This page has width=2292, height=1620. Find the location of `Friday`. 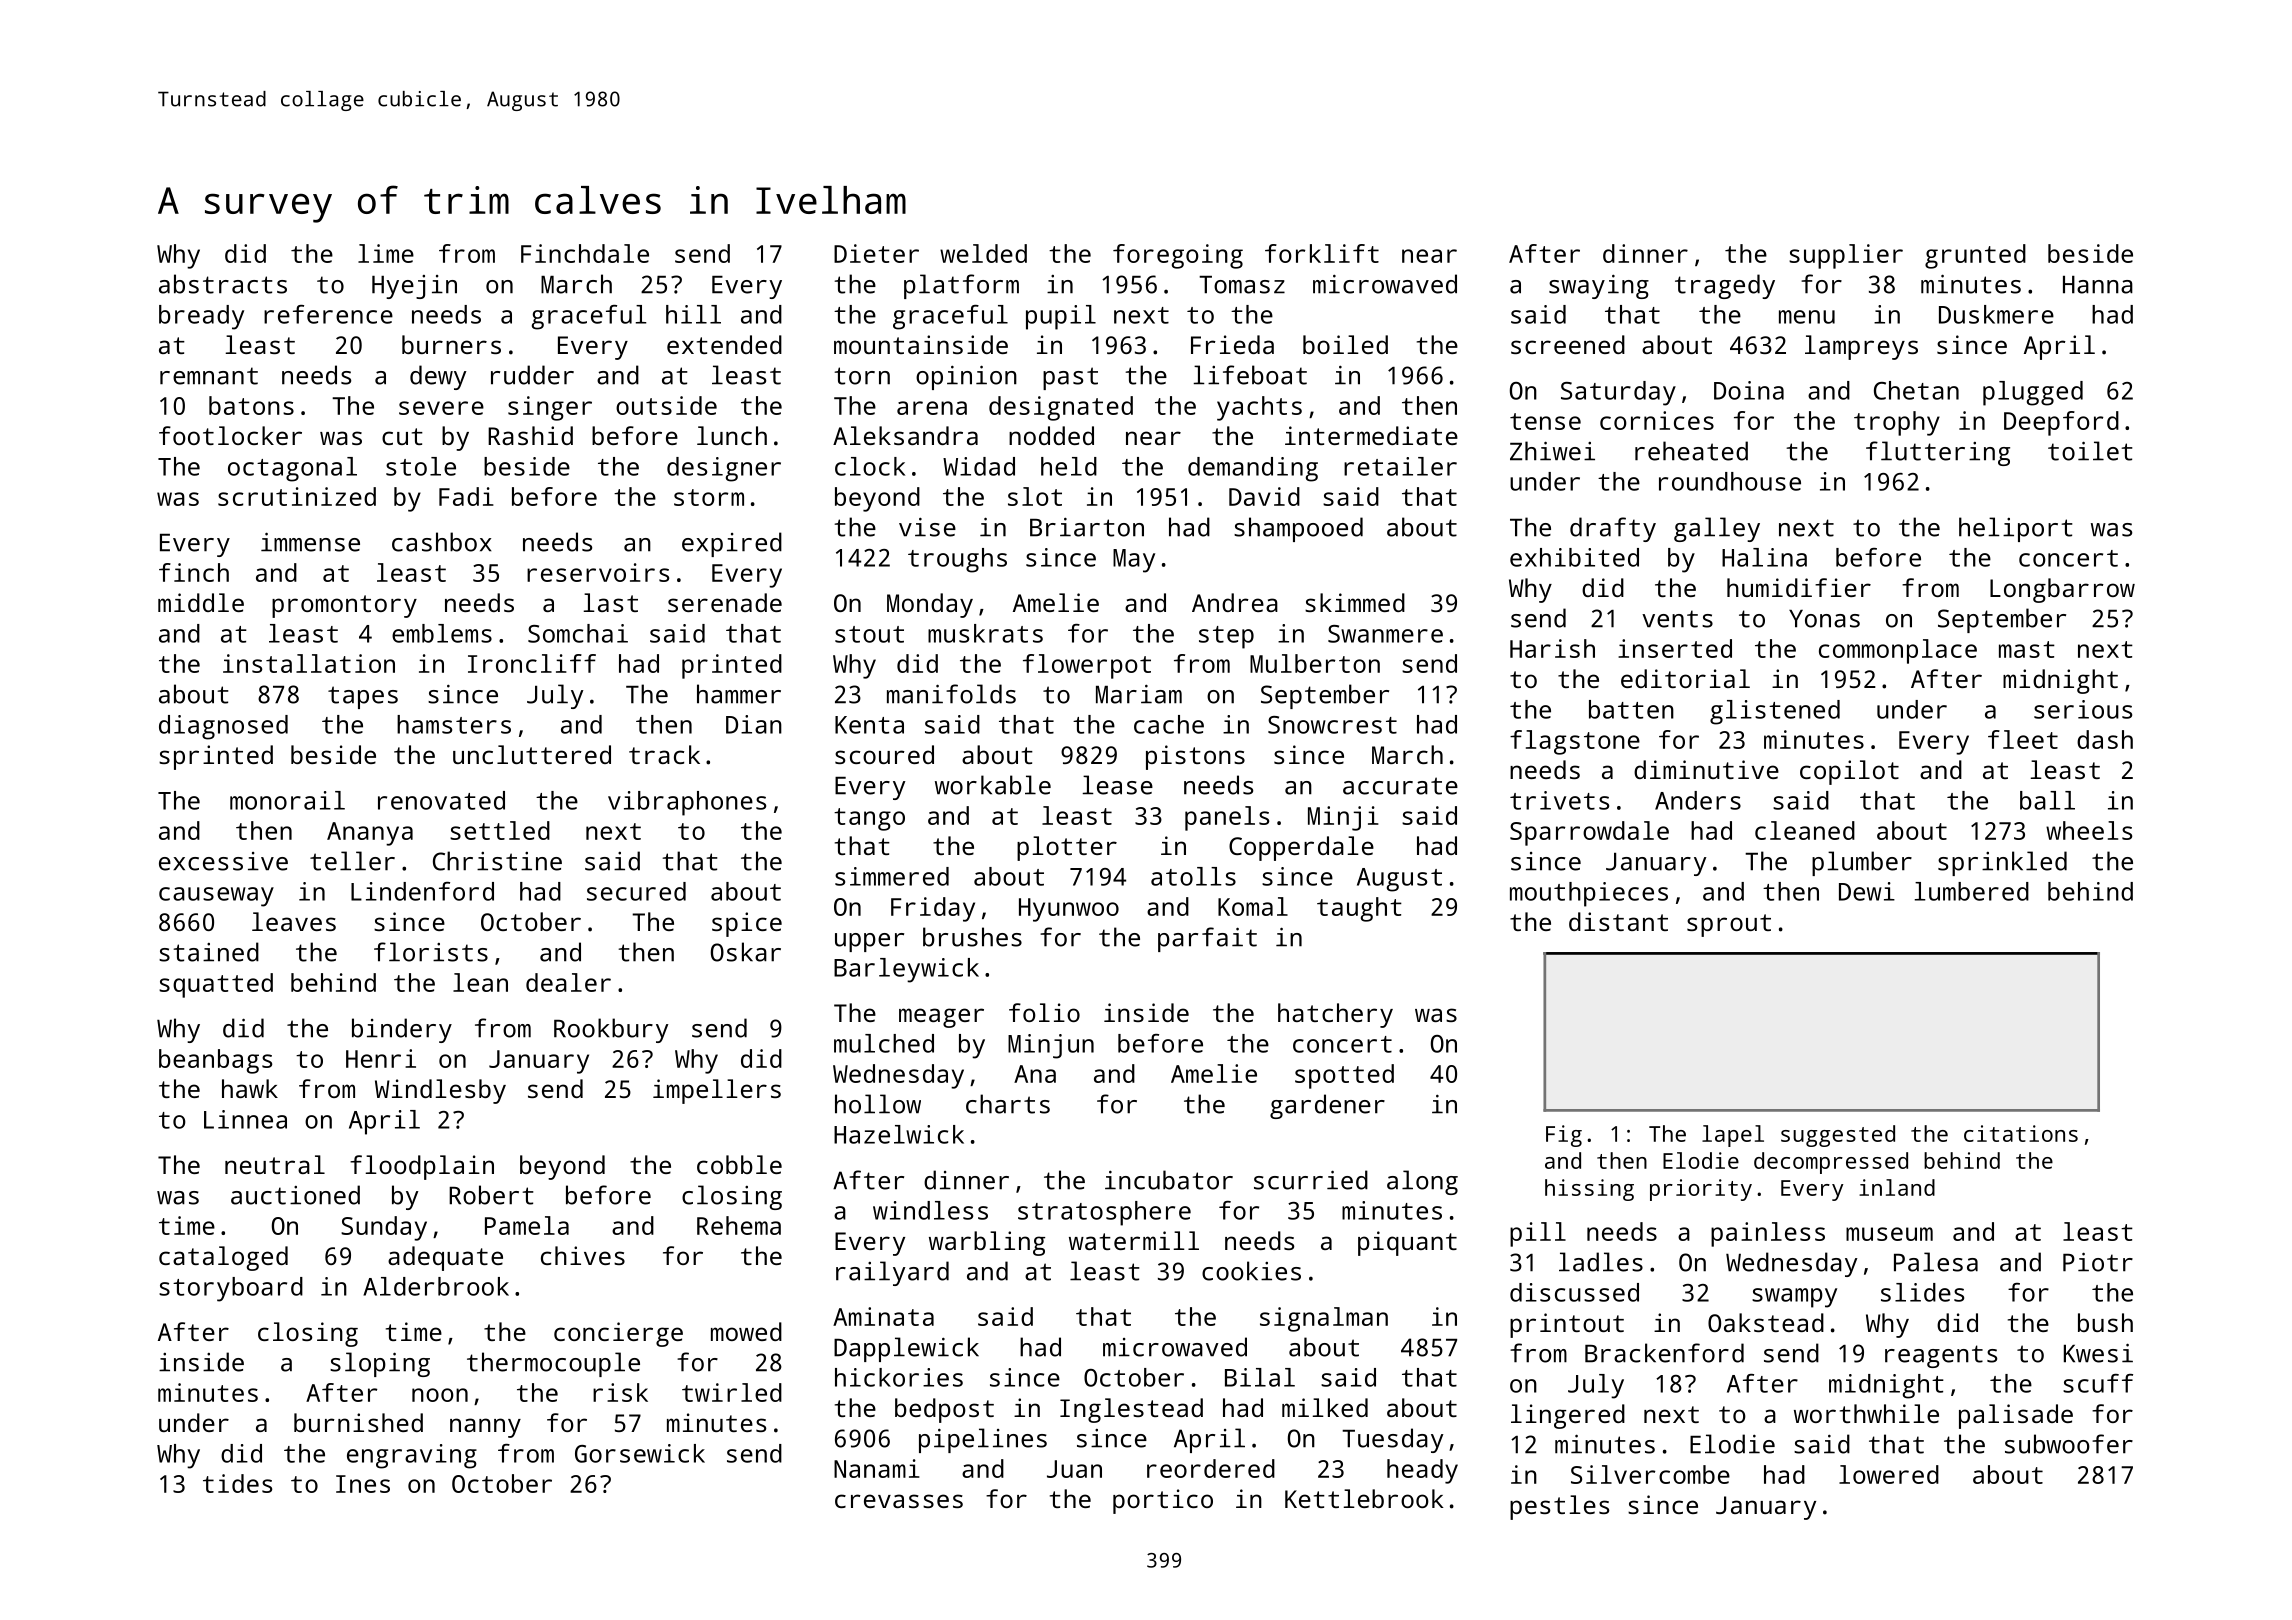

Friday is located at coordinates (933, 909).
